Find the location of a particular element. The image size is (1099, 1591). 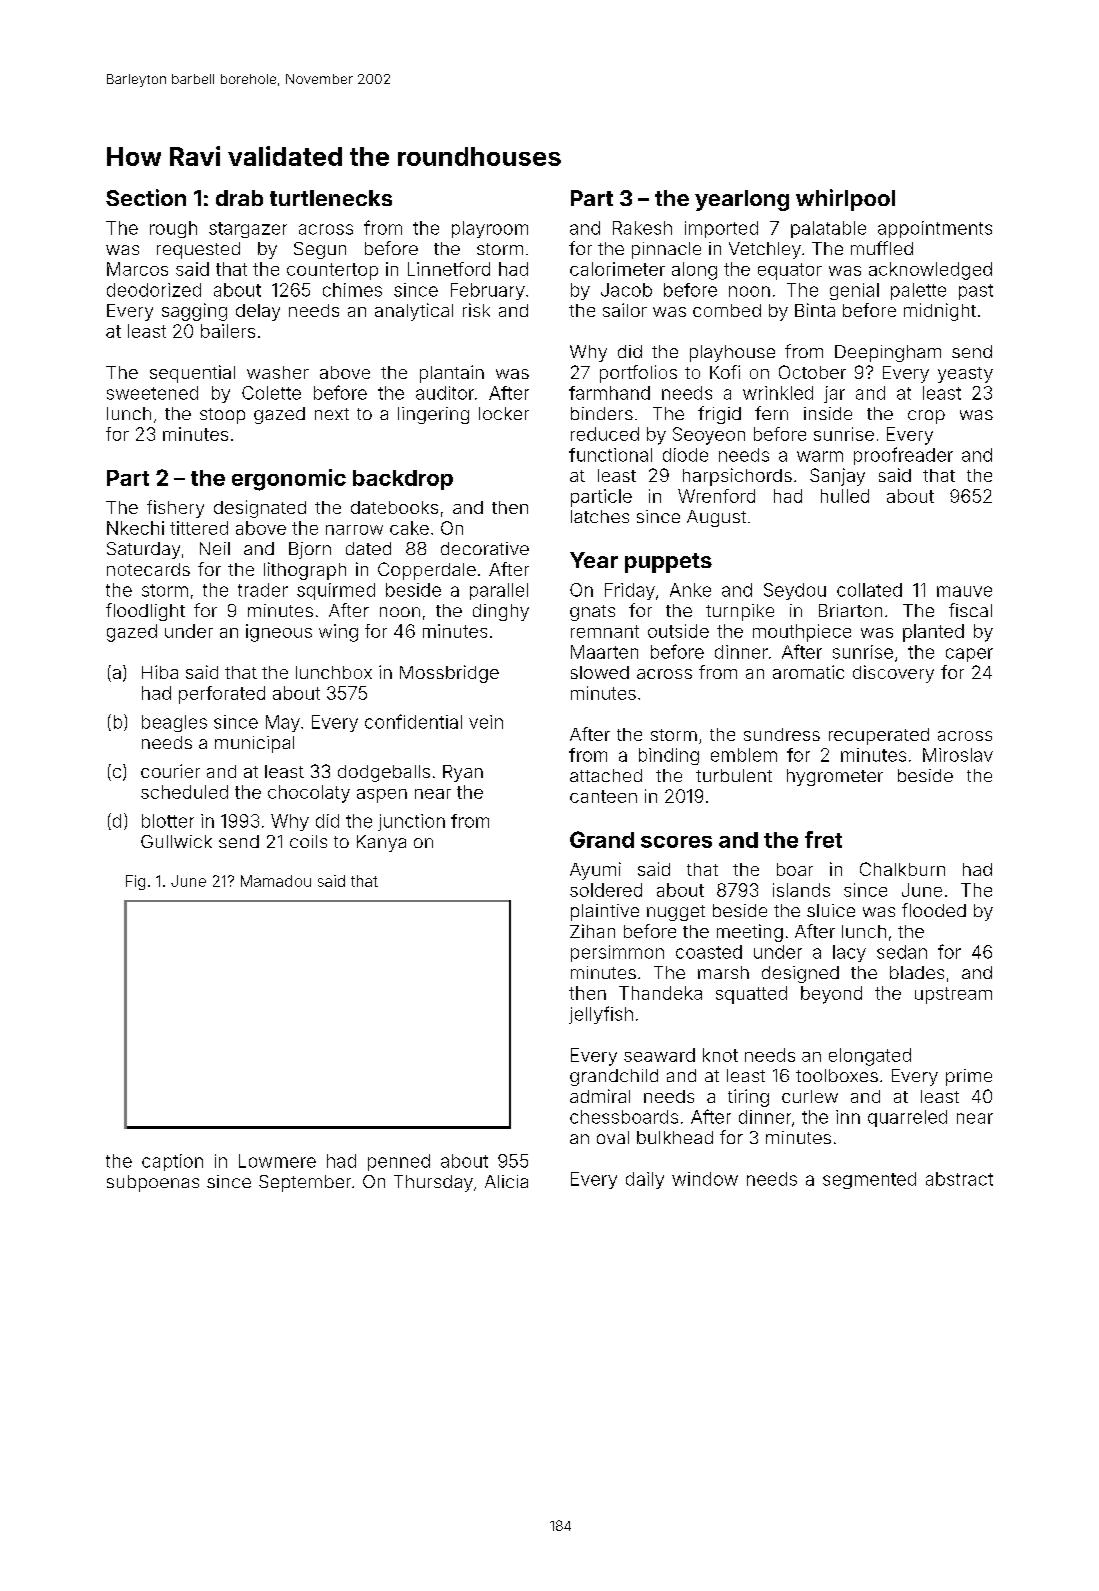

muffled is located at coordinates (882, 248).
